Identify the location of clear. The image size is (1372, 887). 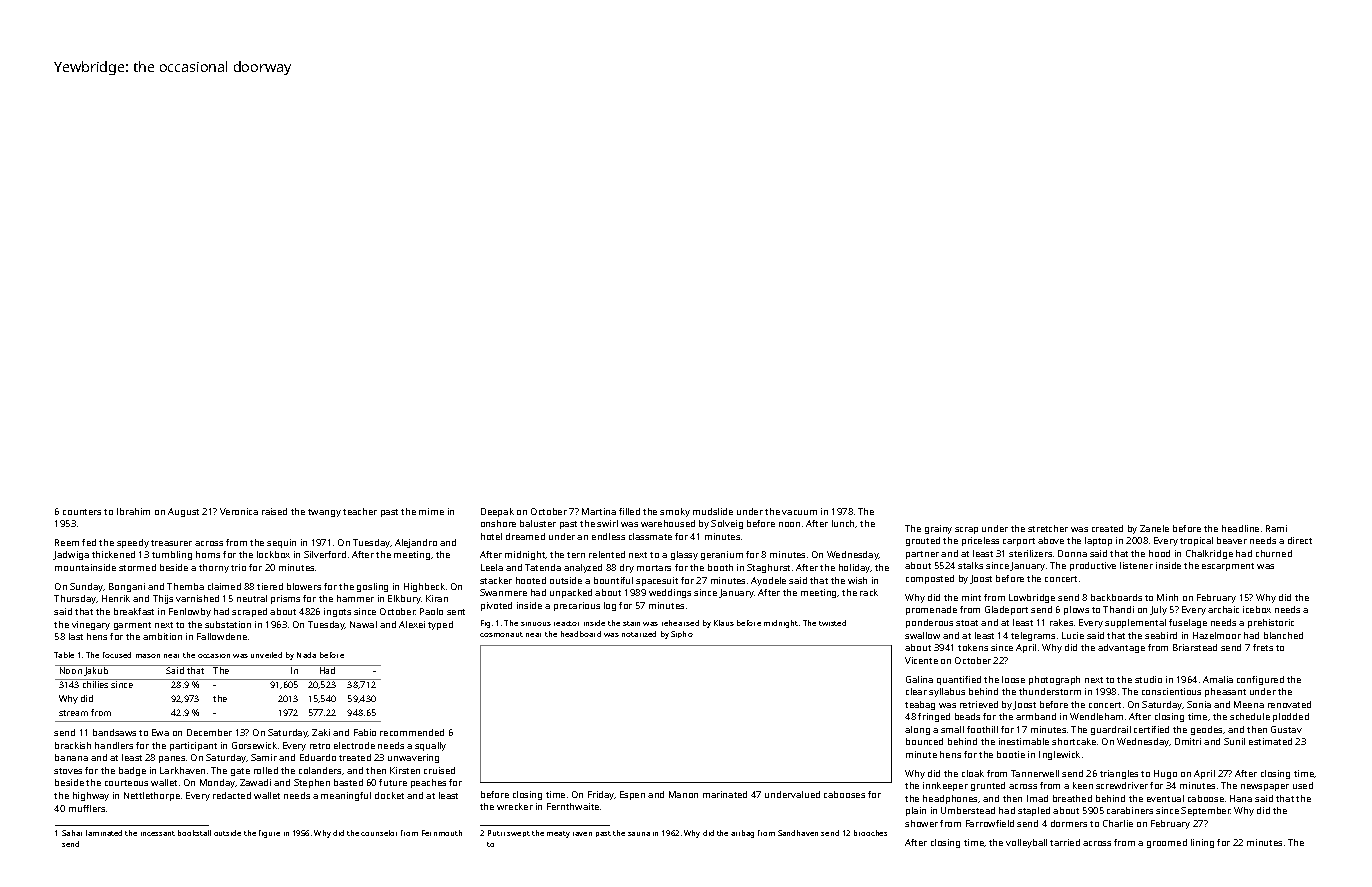
(916, 691).
